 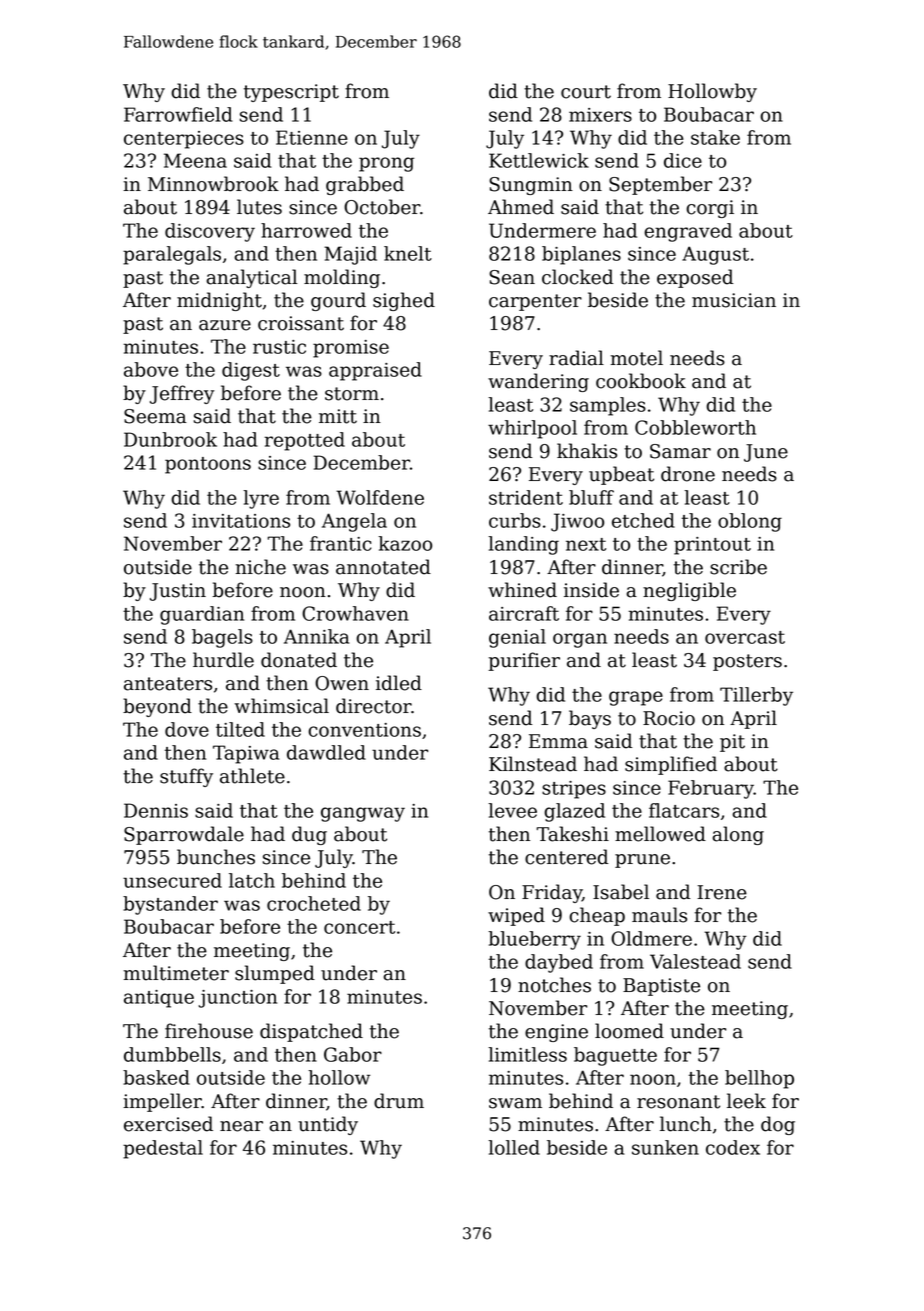 I want to click on near, so click(x=241, y=1126).
